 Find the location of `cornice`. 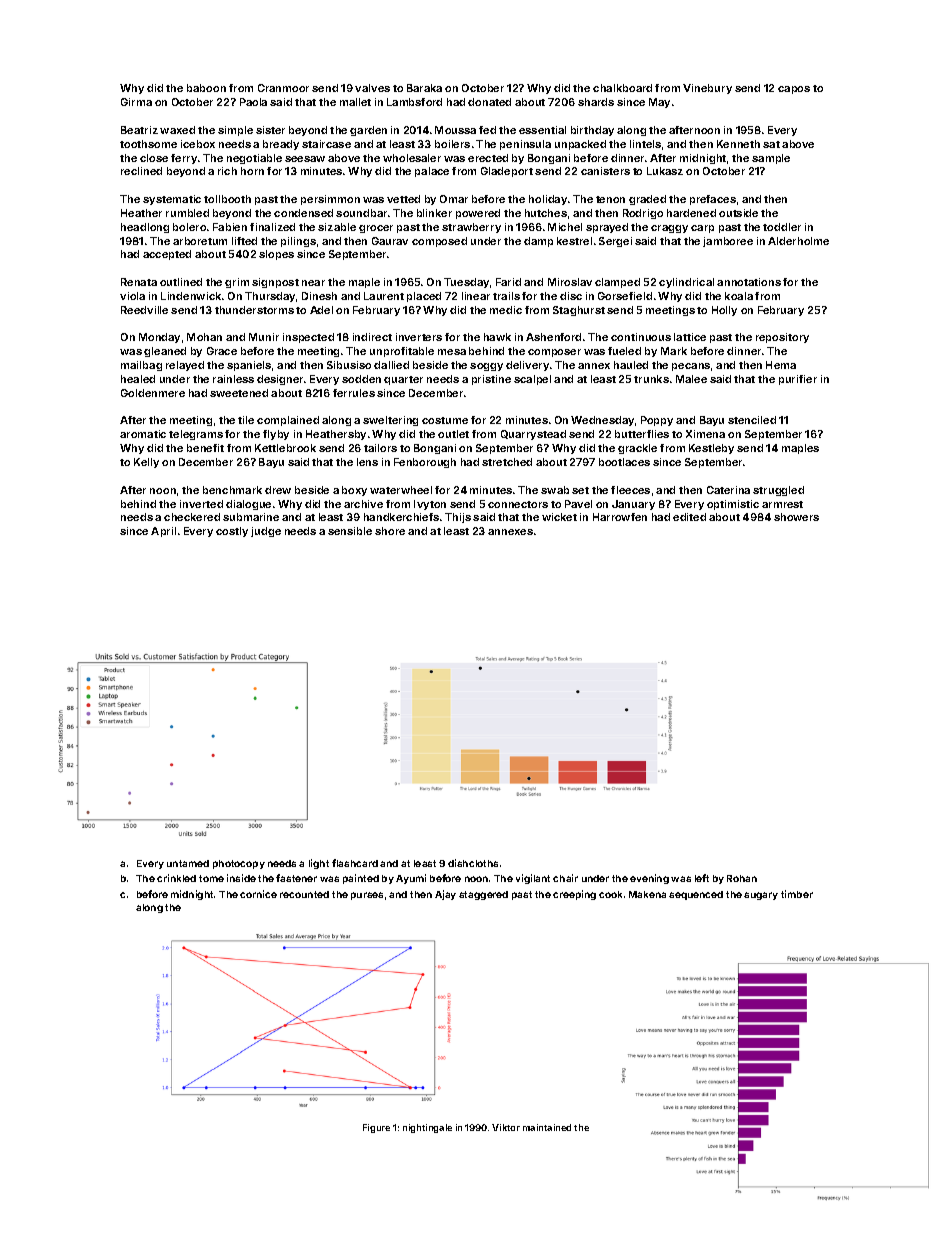

cornice is located at coordinates (258, 894).
